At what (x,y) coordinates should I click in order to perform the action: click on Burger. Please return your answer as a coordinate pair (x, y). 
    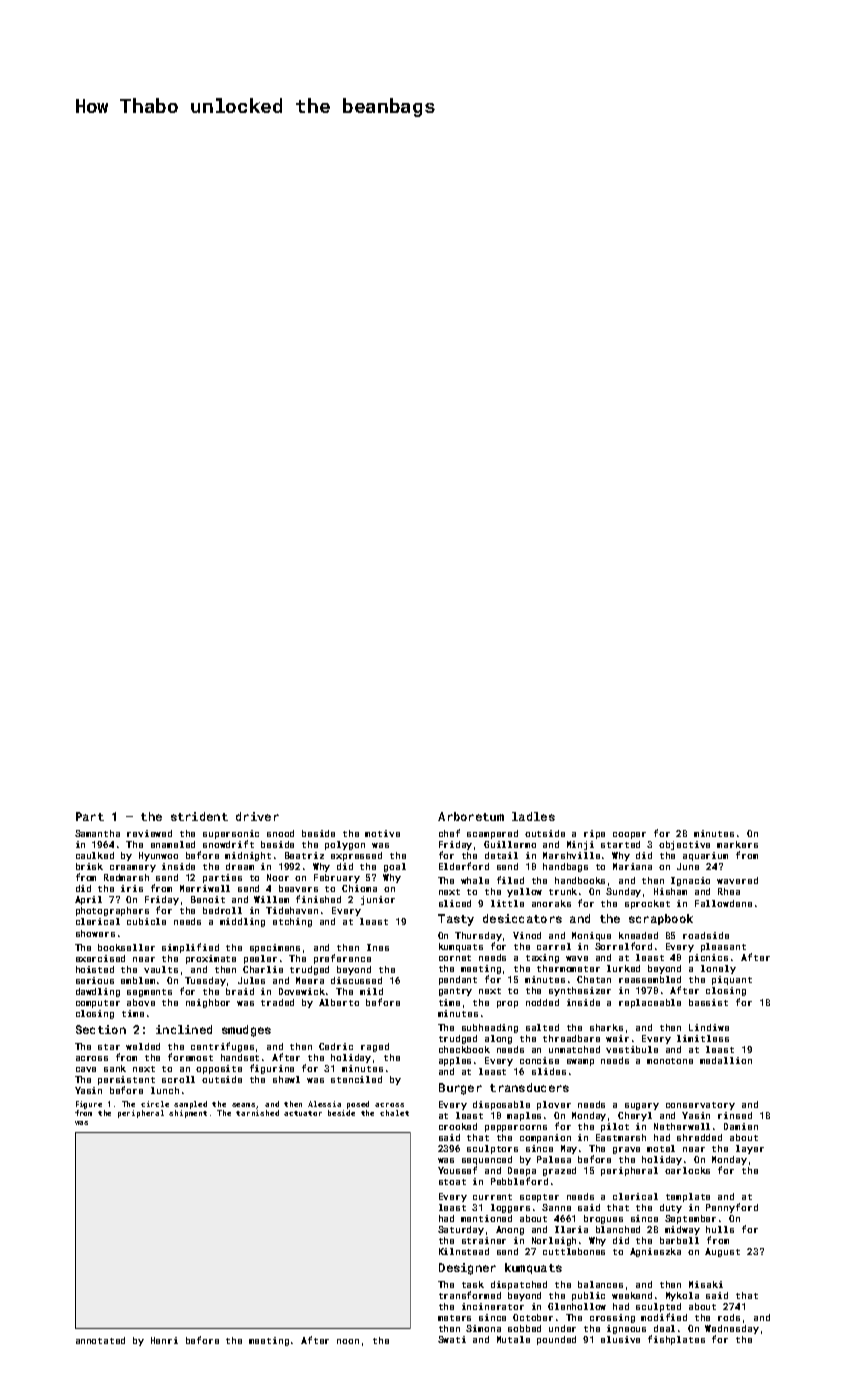
    Looking at the image, I should click on (460, 1089).
